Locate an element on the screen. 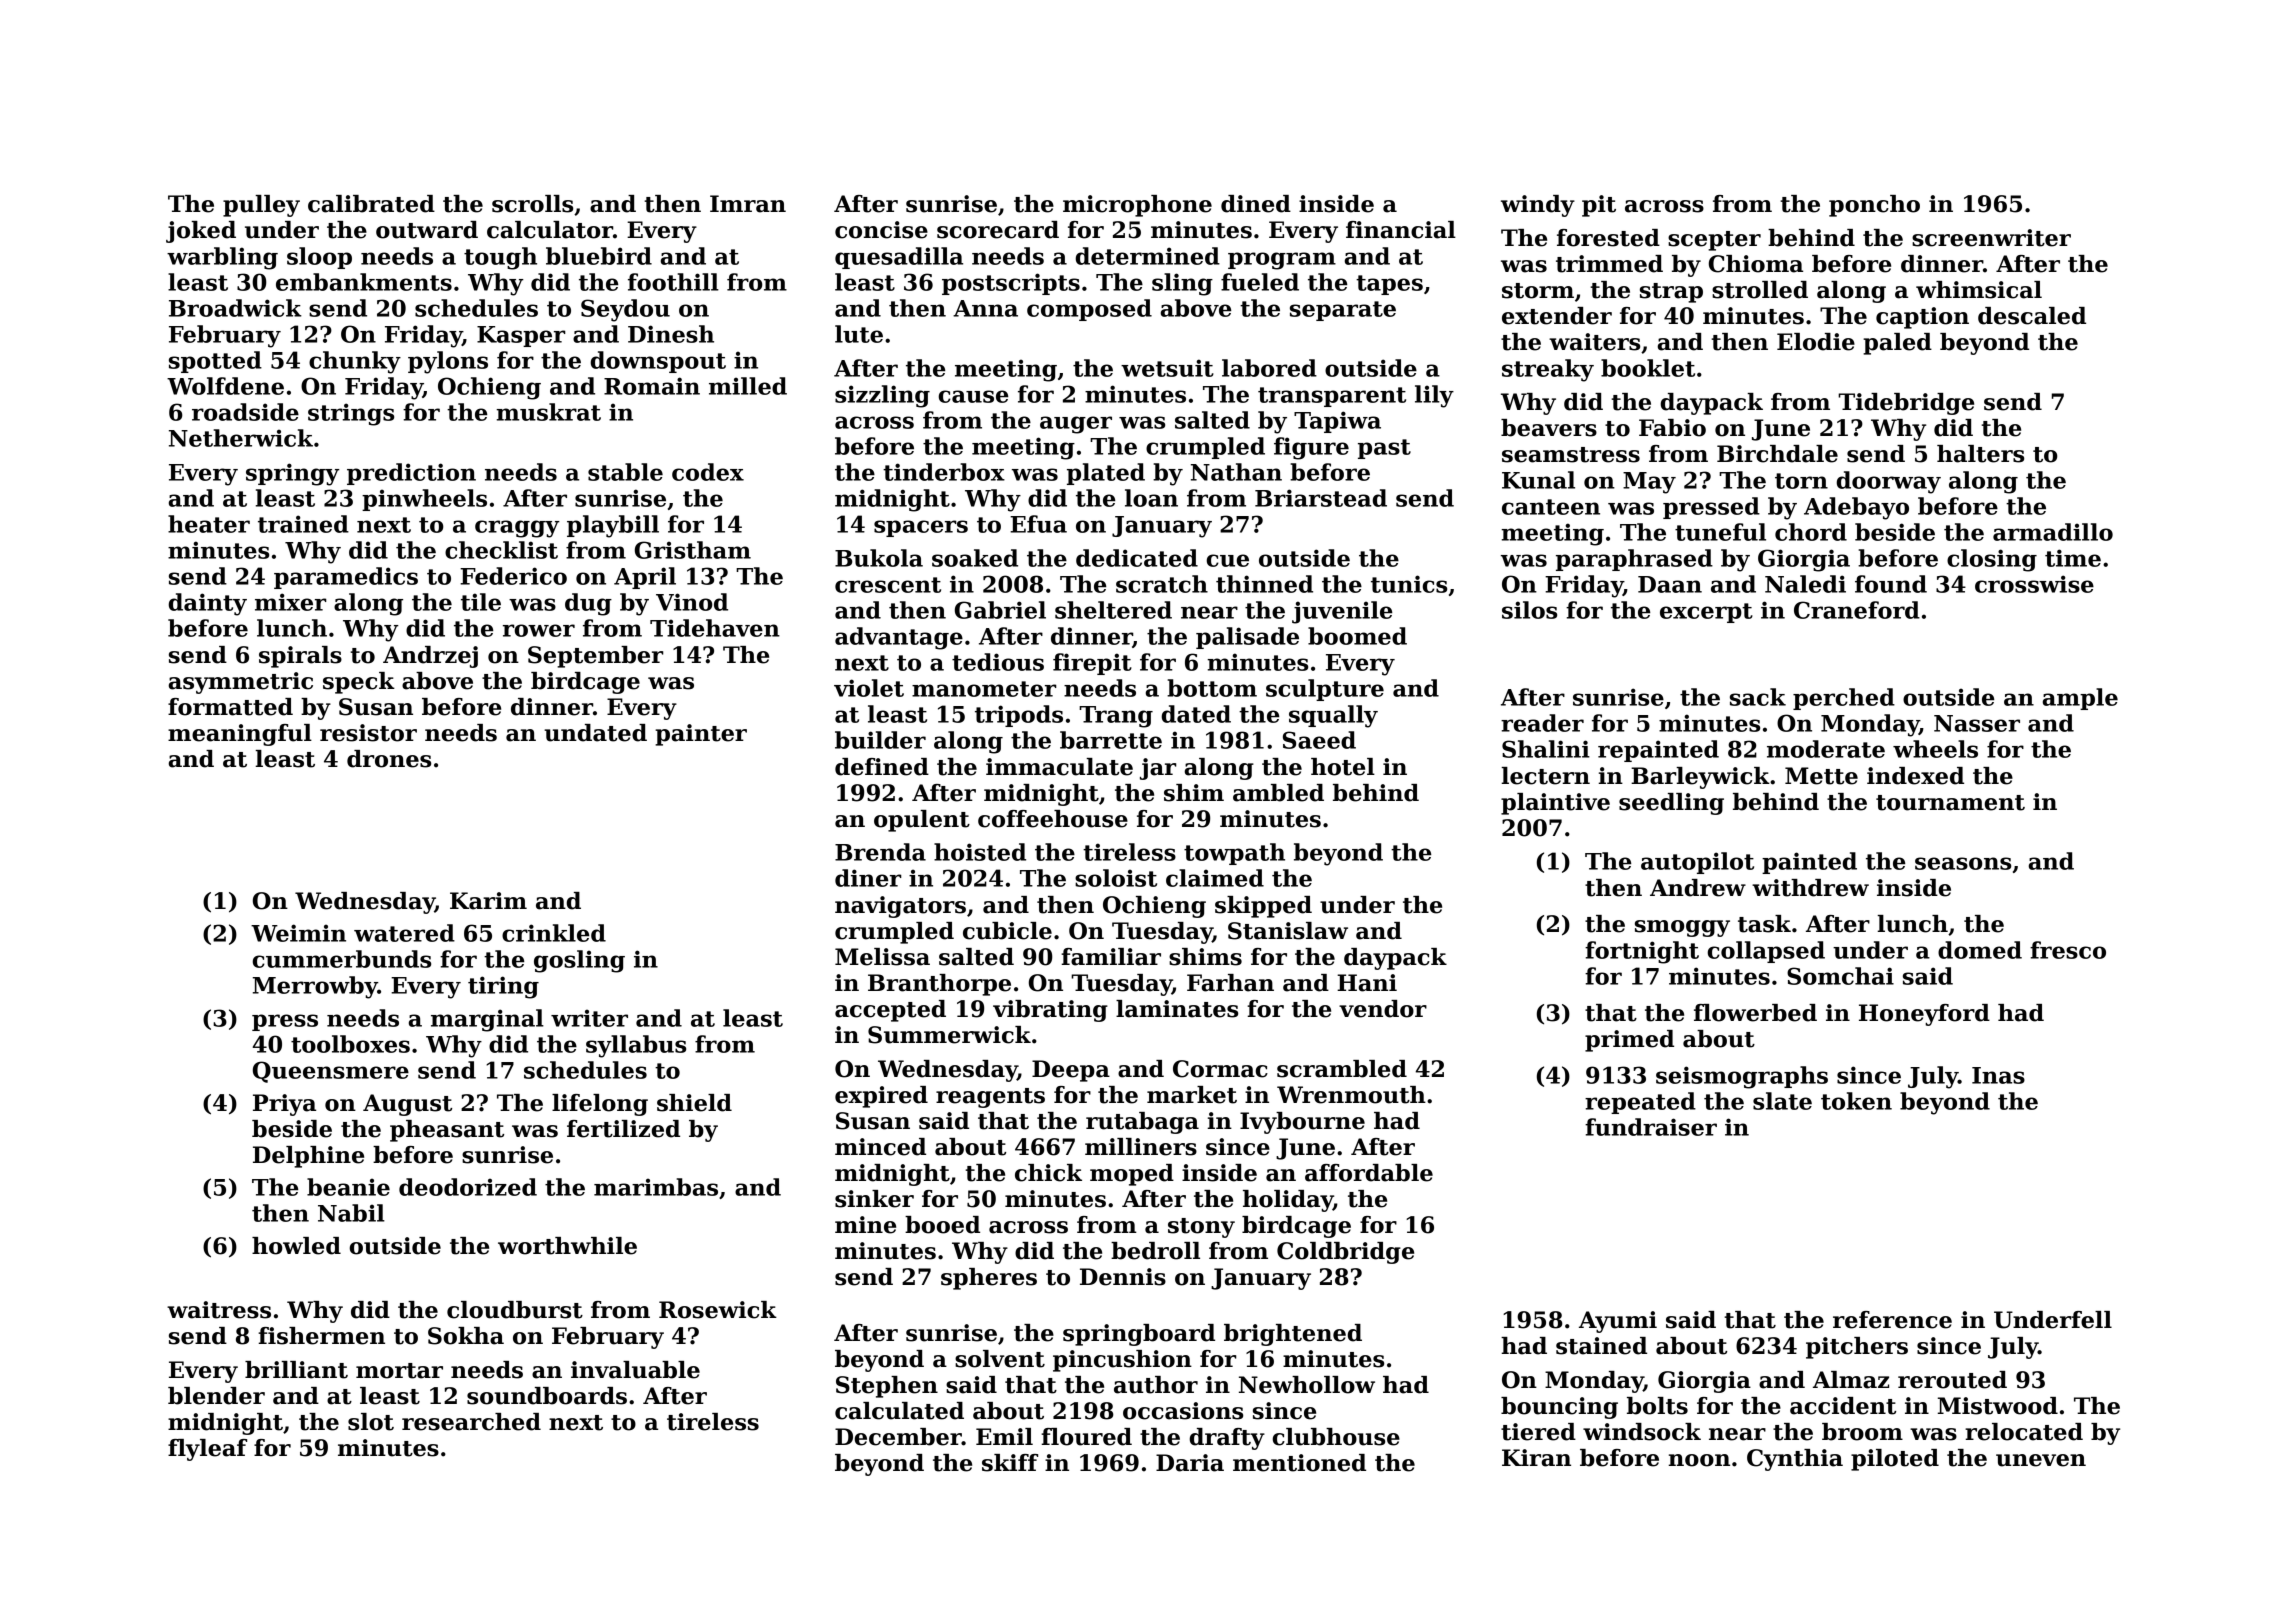 This screenshot has width=2292, height=1620. minced is located at coordinates (880, 1147).
